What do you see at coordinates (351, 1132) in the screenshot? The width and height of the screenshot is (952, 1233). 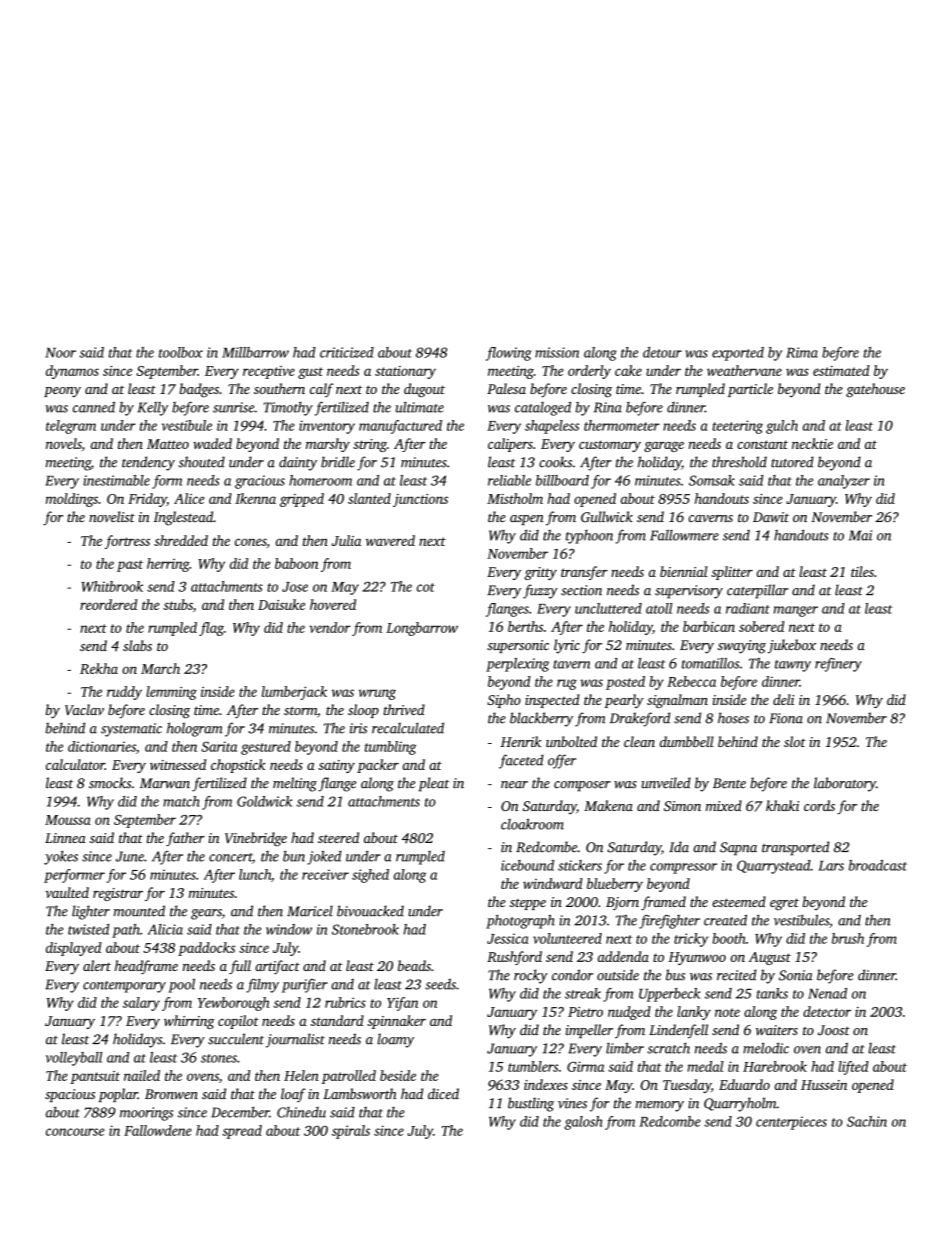 I see `spirals` at bounding box center [351, 1132].
